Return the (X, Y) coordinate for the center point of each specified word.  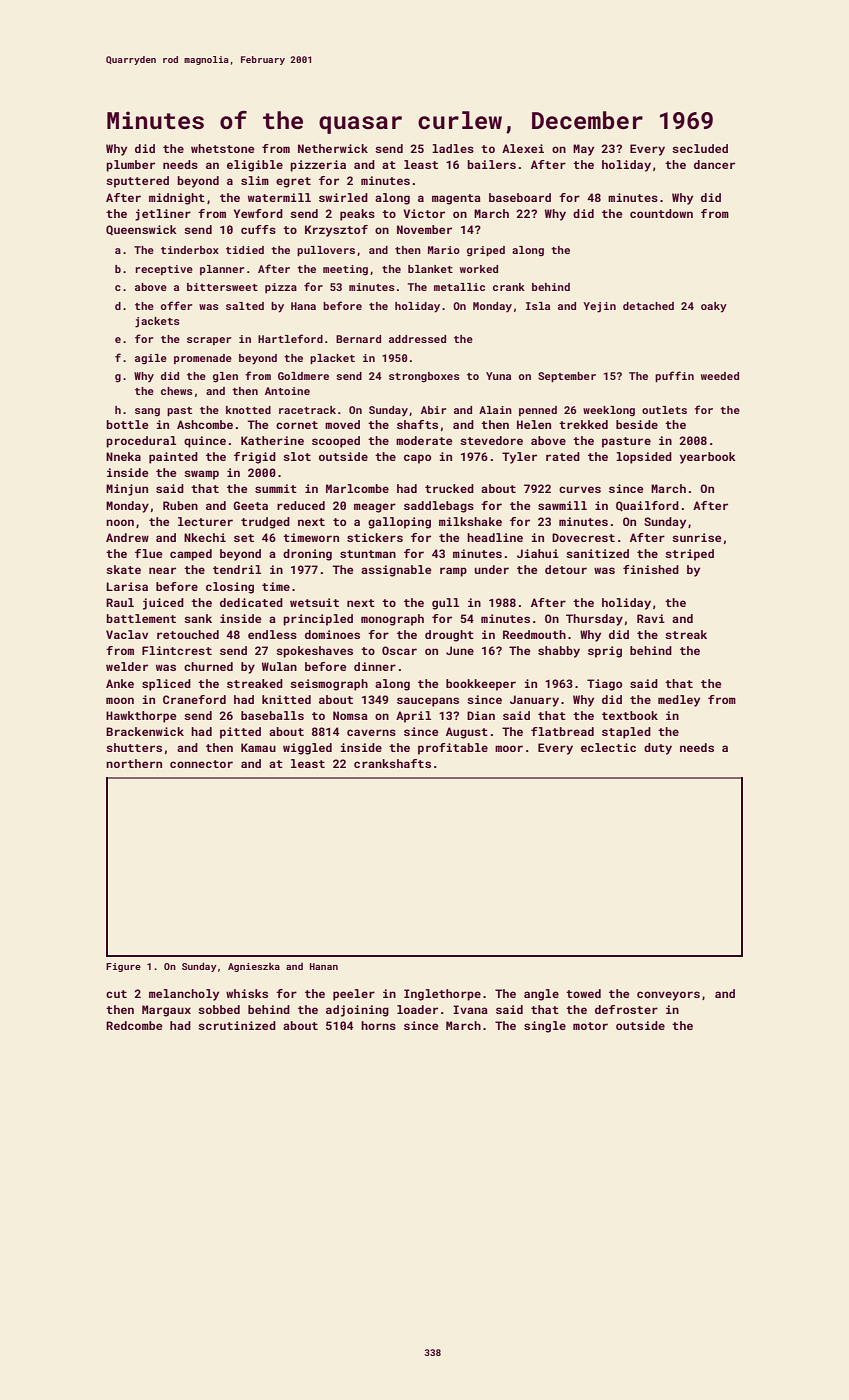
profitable (453, 749)
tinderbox (190, 250)
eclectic (608, 747)
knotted (248, 410)
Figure (123, 967)
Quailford (647, 506)
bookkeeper (481, 685)
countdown (661, 213)
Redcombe (134, 1025)
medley (679, 701)
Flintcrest (177, 650)
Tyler (519, 458)
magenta (456, 199)
